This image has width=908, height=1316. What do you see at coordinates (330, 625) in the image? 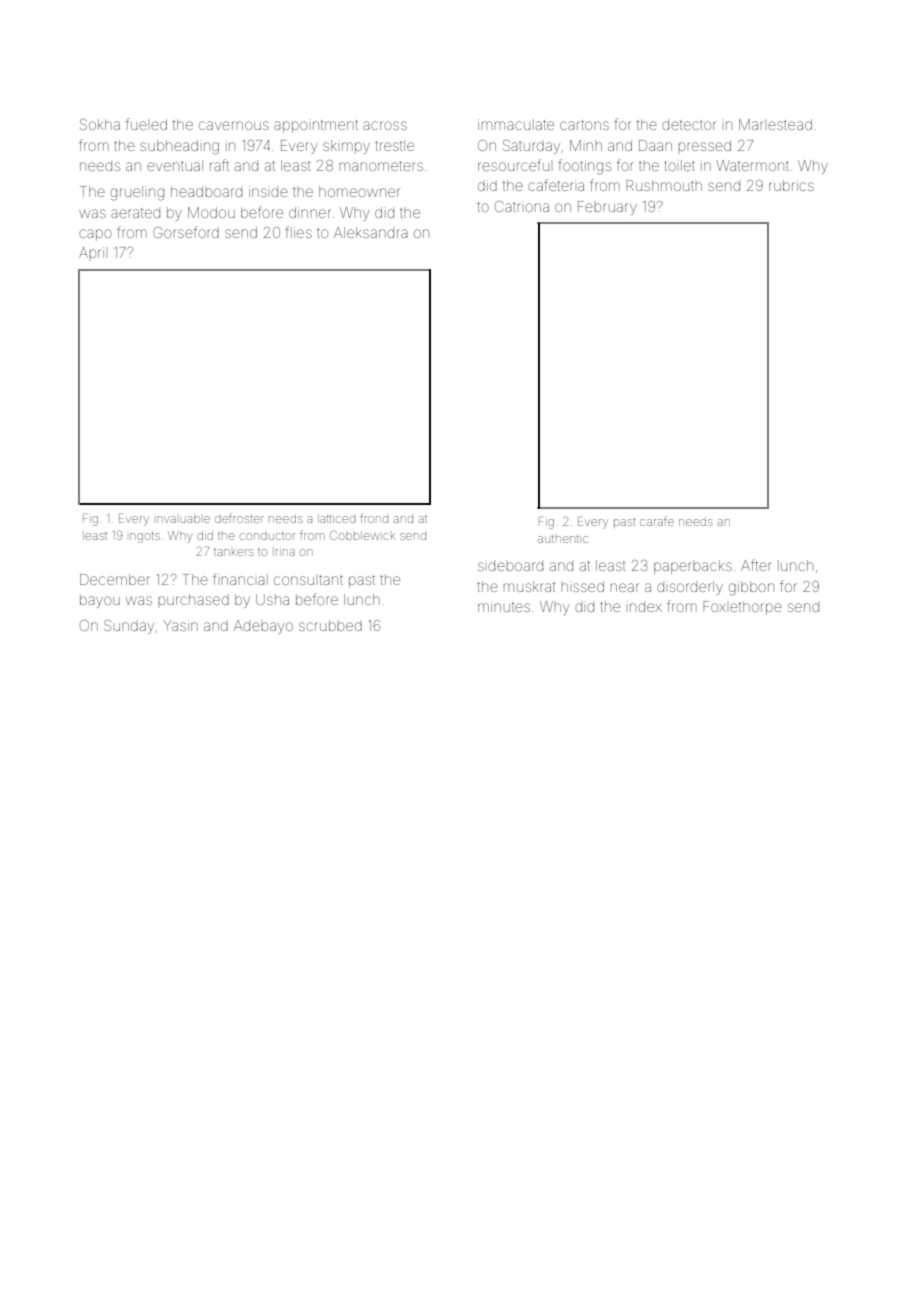
I see `scrubbed` at bounding box center [330, 625].
